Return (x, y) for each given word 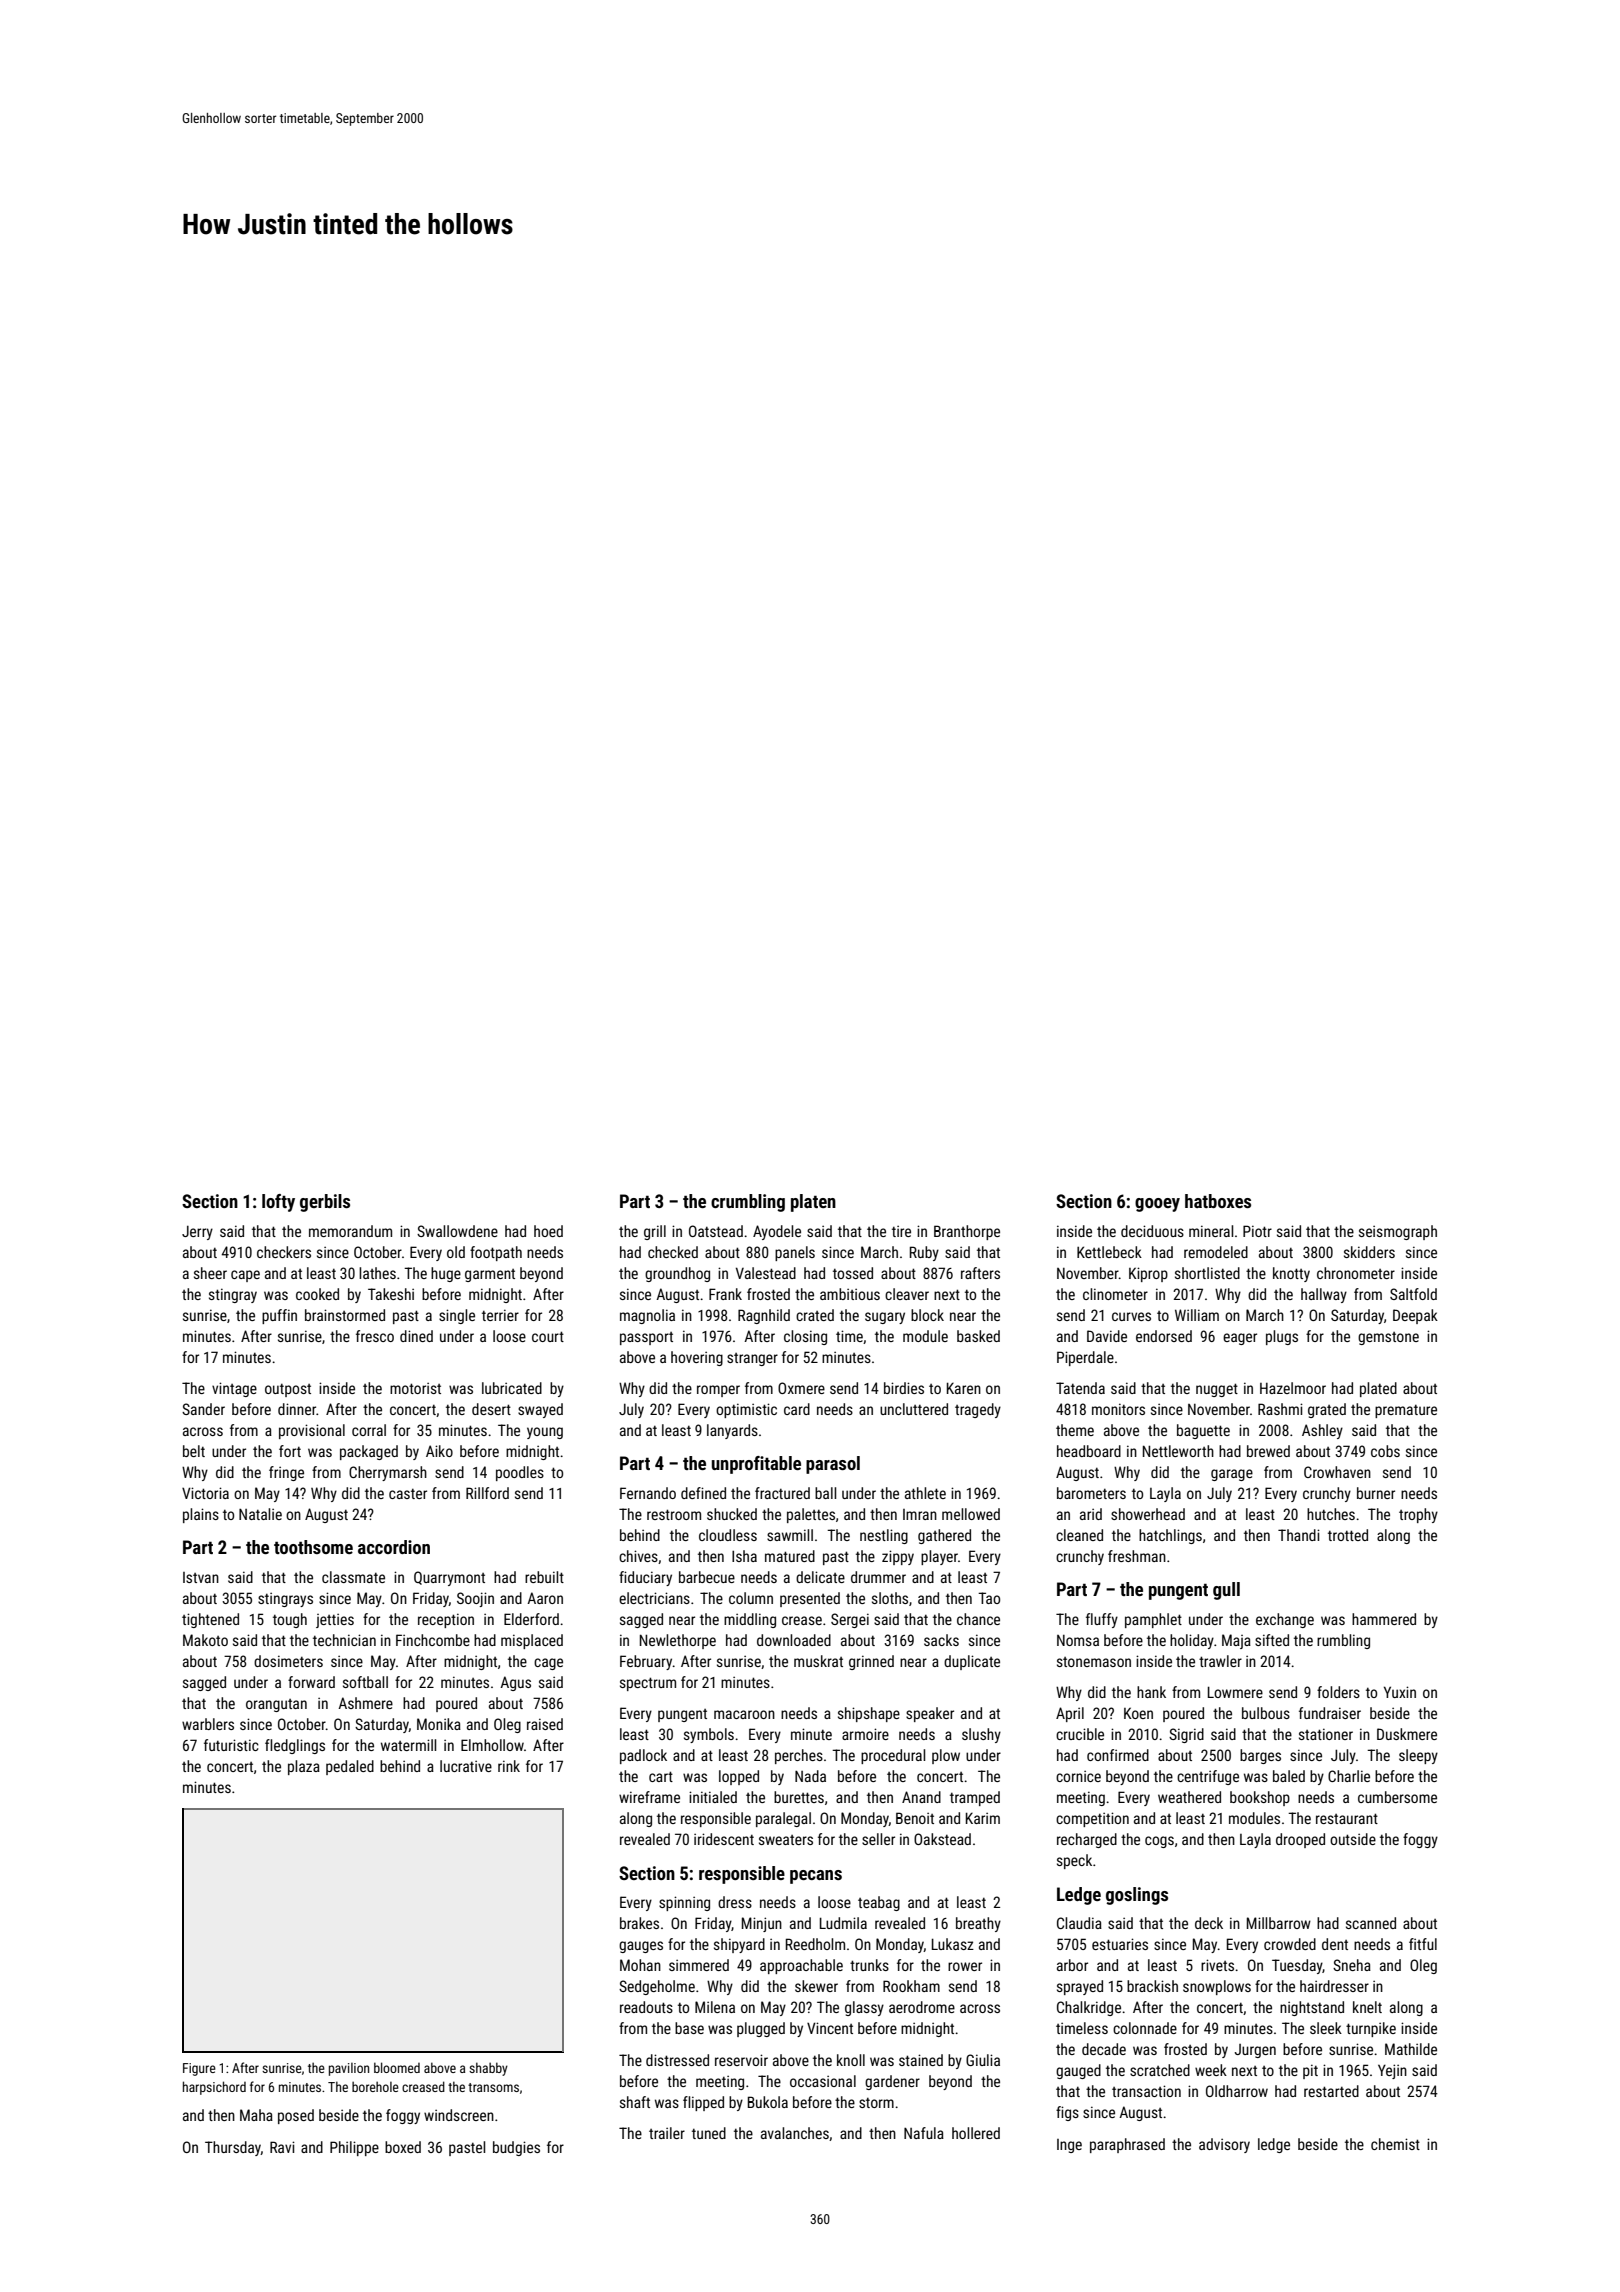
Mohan (640, 1965)
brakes (639, 1923)
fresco (375, 1336)
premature (1406, 1411)
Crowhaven (1337, 1472)
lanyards (732, 1431)
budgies (516, 2148)
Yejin (1392, 2071)
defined (703, 1493)
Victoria (205, 1493)
